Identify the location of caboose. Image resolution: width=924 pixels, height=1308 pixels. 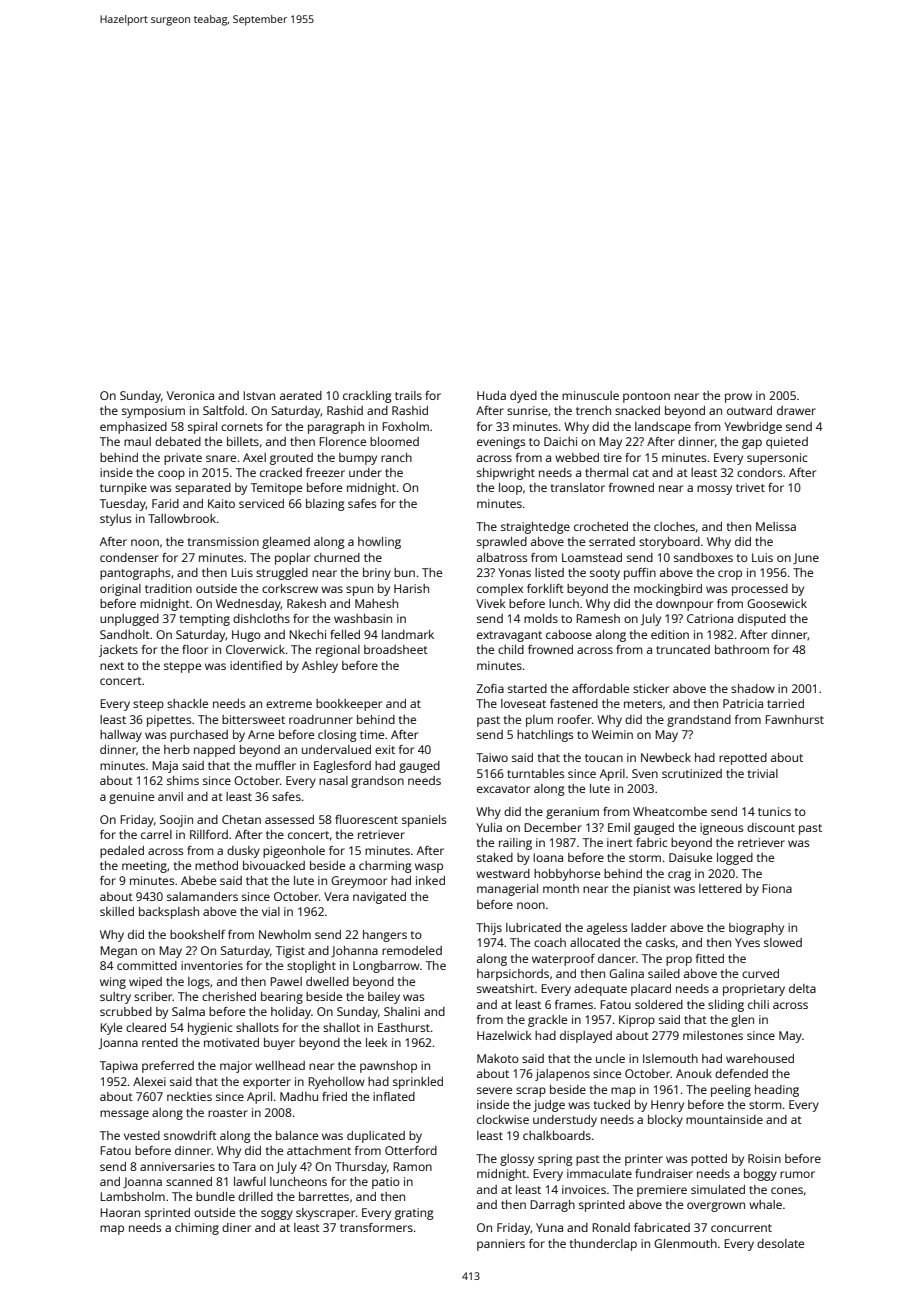
(569, 634).
